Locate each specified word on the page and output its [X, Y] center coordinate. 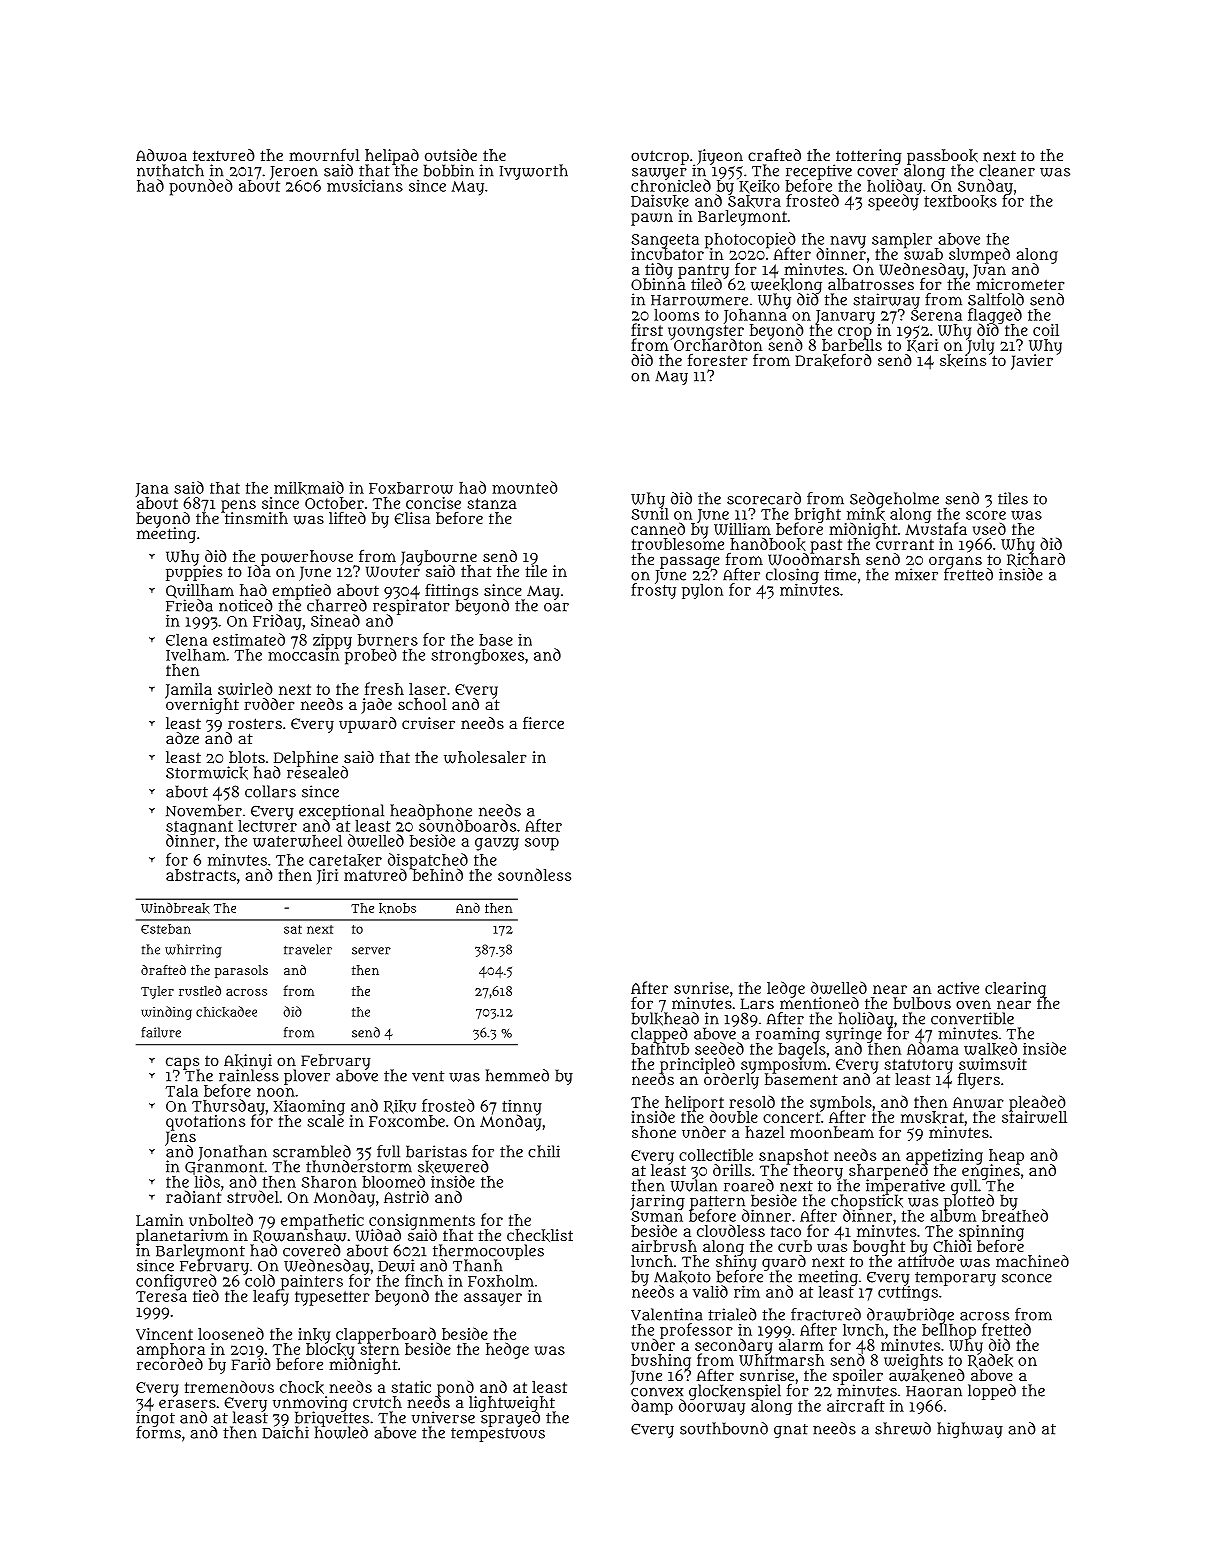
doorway [712, 1407]
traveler [308, 949]
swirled [245, 688]
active [958, 988]
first [647, 329]
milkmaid [309, 488]
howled [341, 1433]
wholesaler [485, 757]
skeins [963, 360]
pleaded [1037, 1103]
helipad [392, 157]
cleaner [1007, 170]
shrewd [903, 1428]
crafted [774, 155]
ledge [786, 989]
